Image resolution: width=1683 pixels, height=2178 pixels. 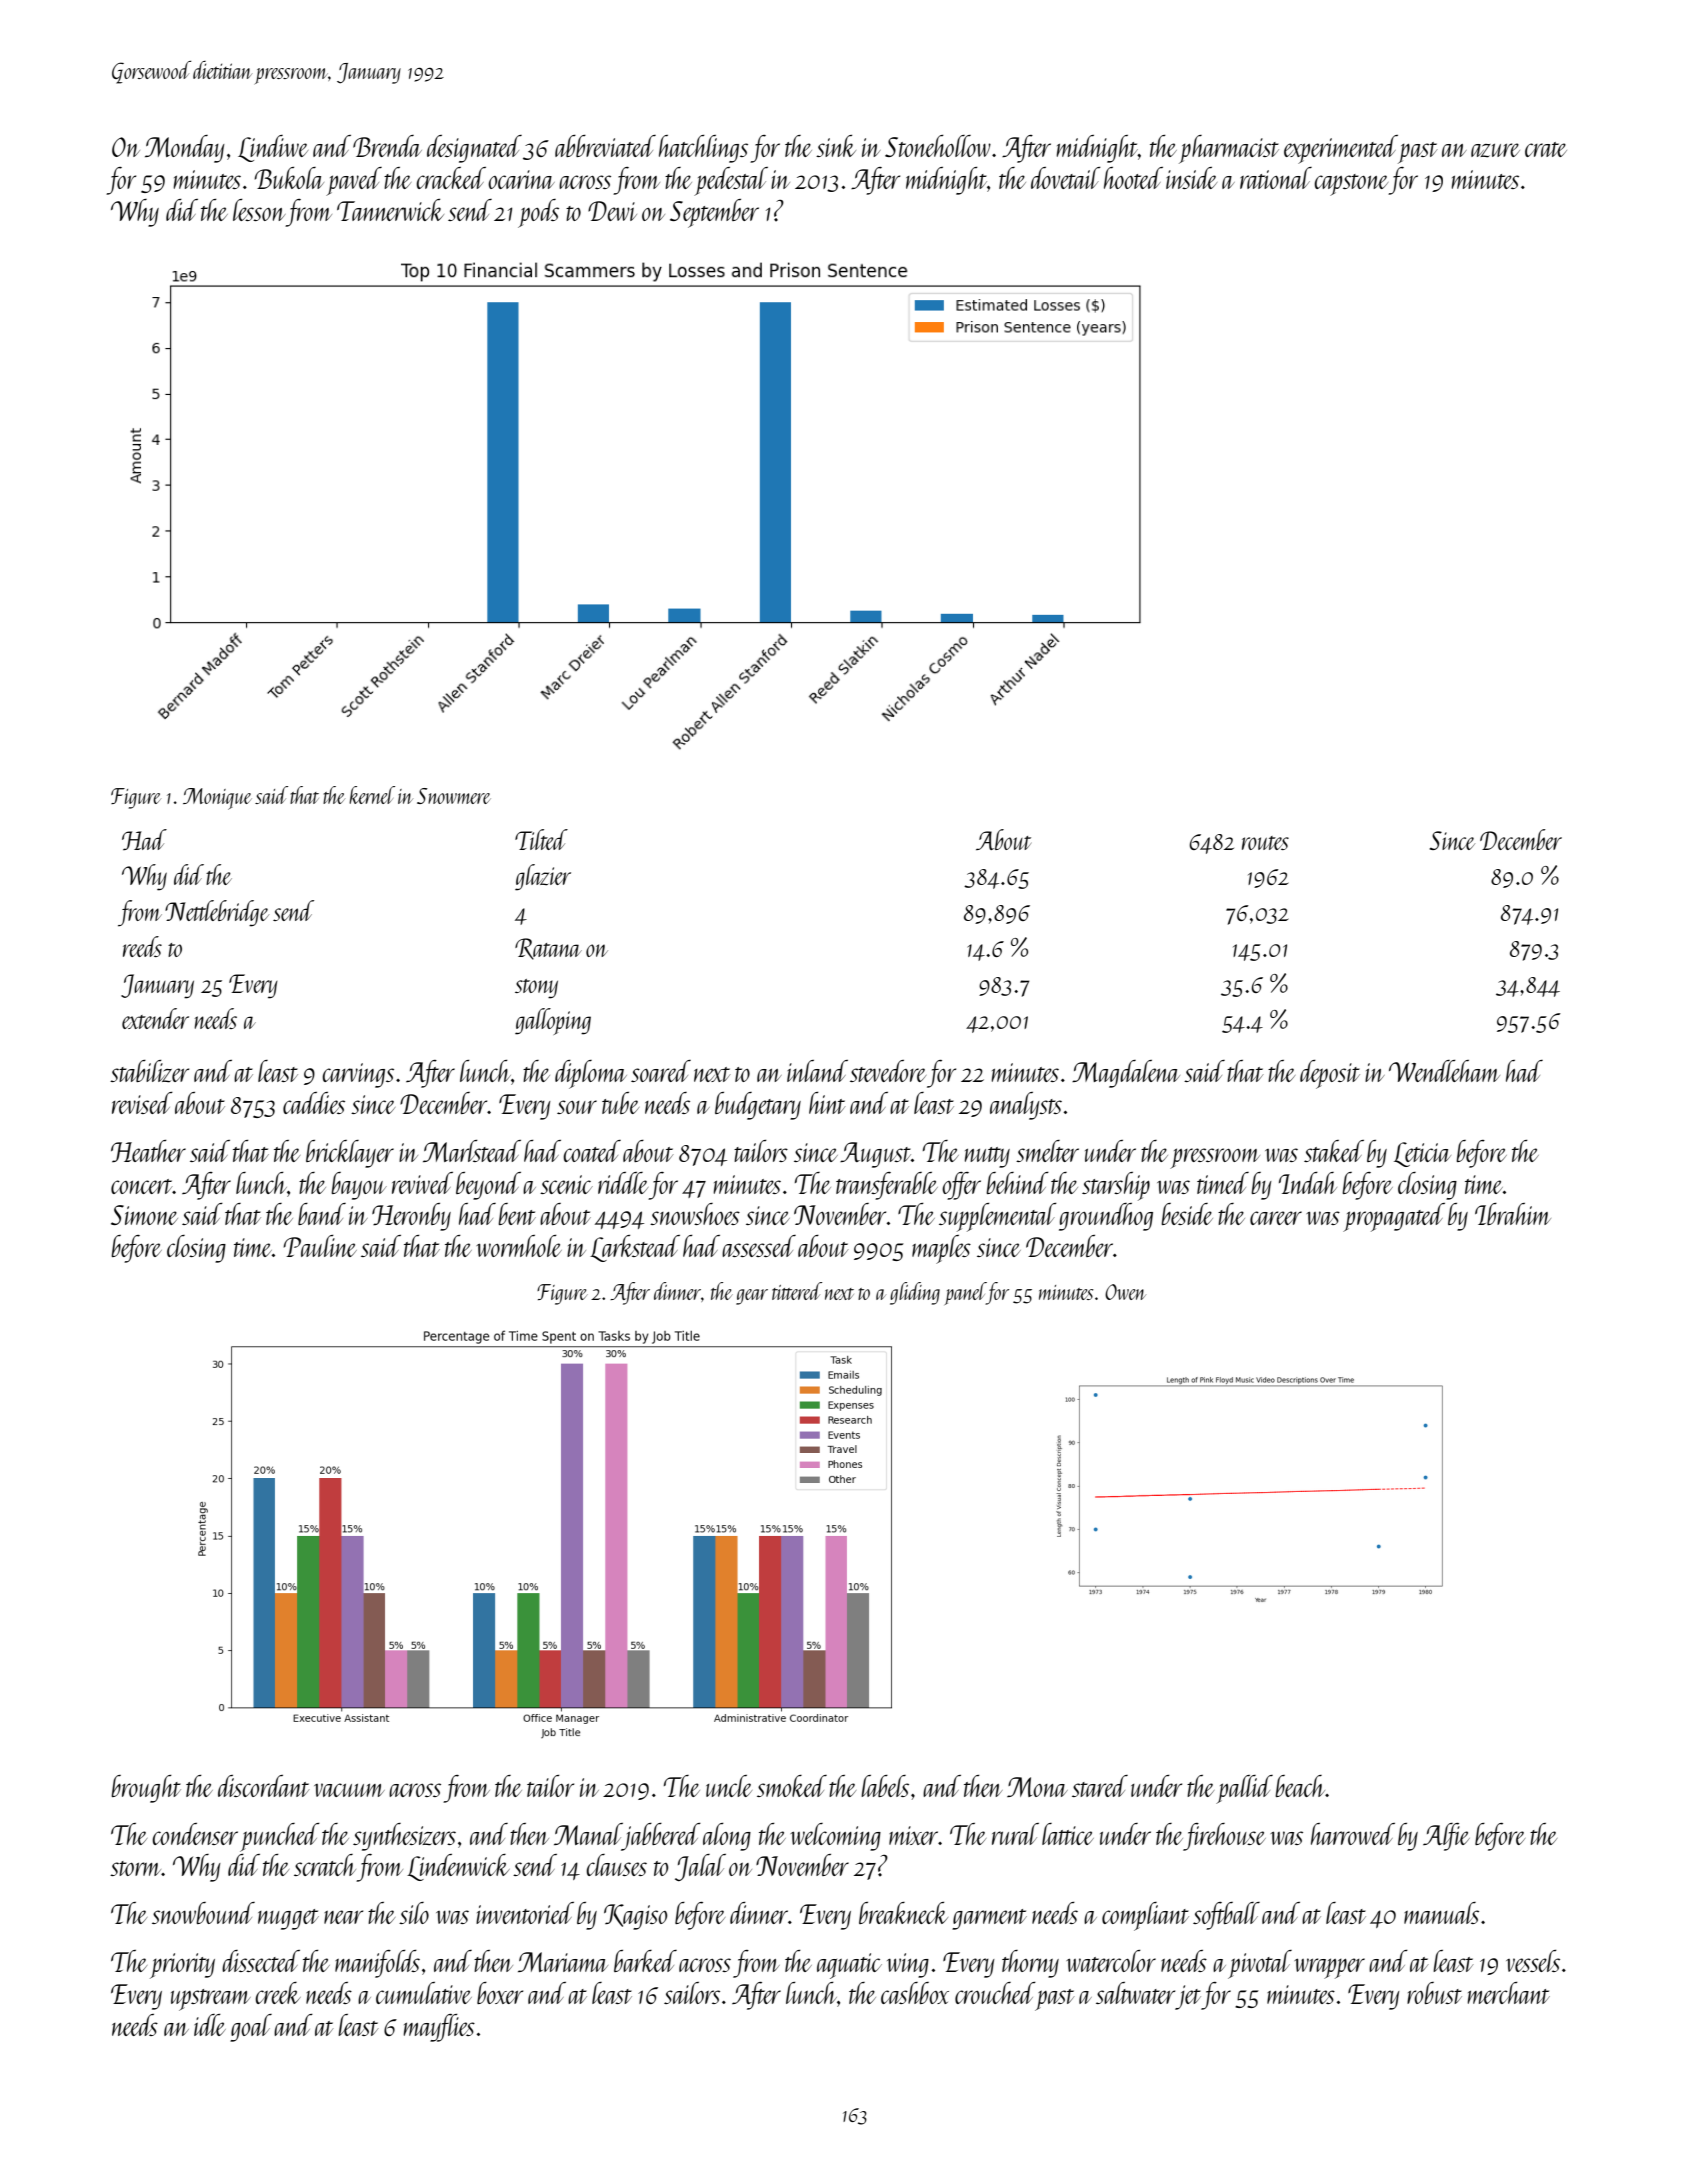 I want to click on bayou, so click(x=359, y=1186).
